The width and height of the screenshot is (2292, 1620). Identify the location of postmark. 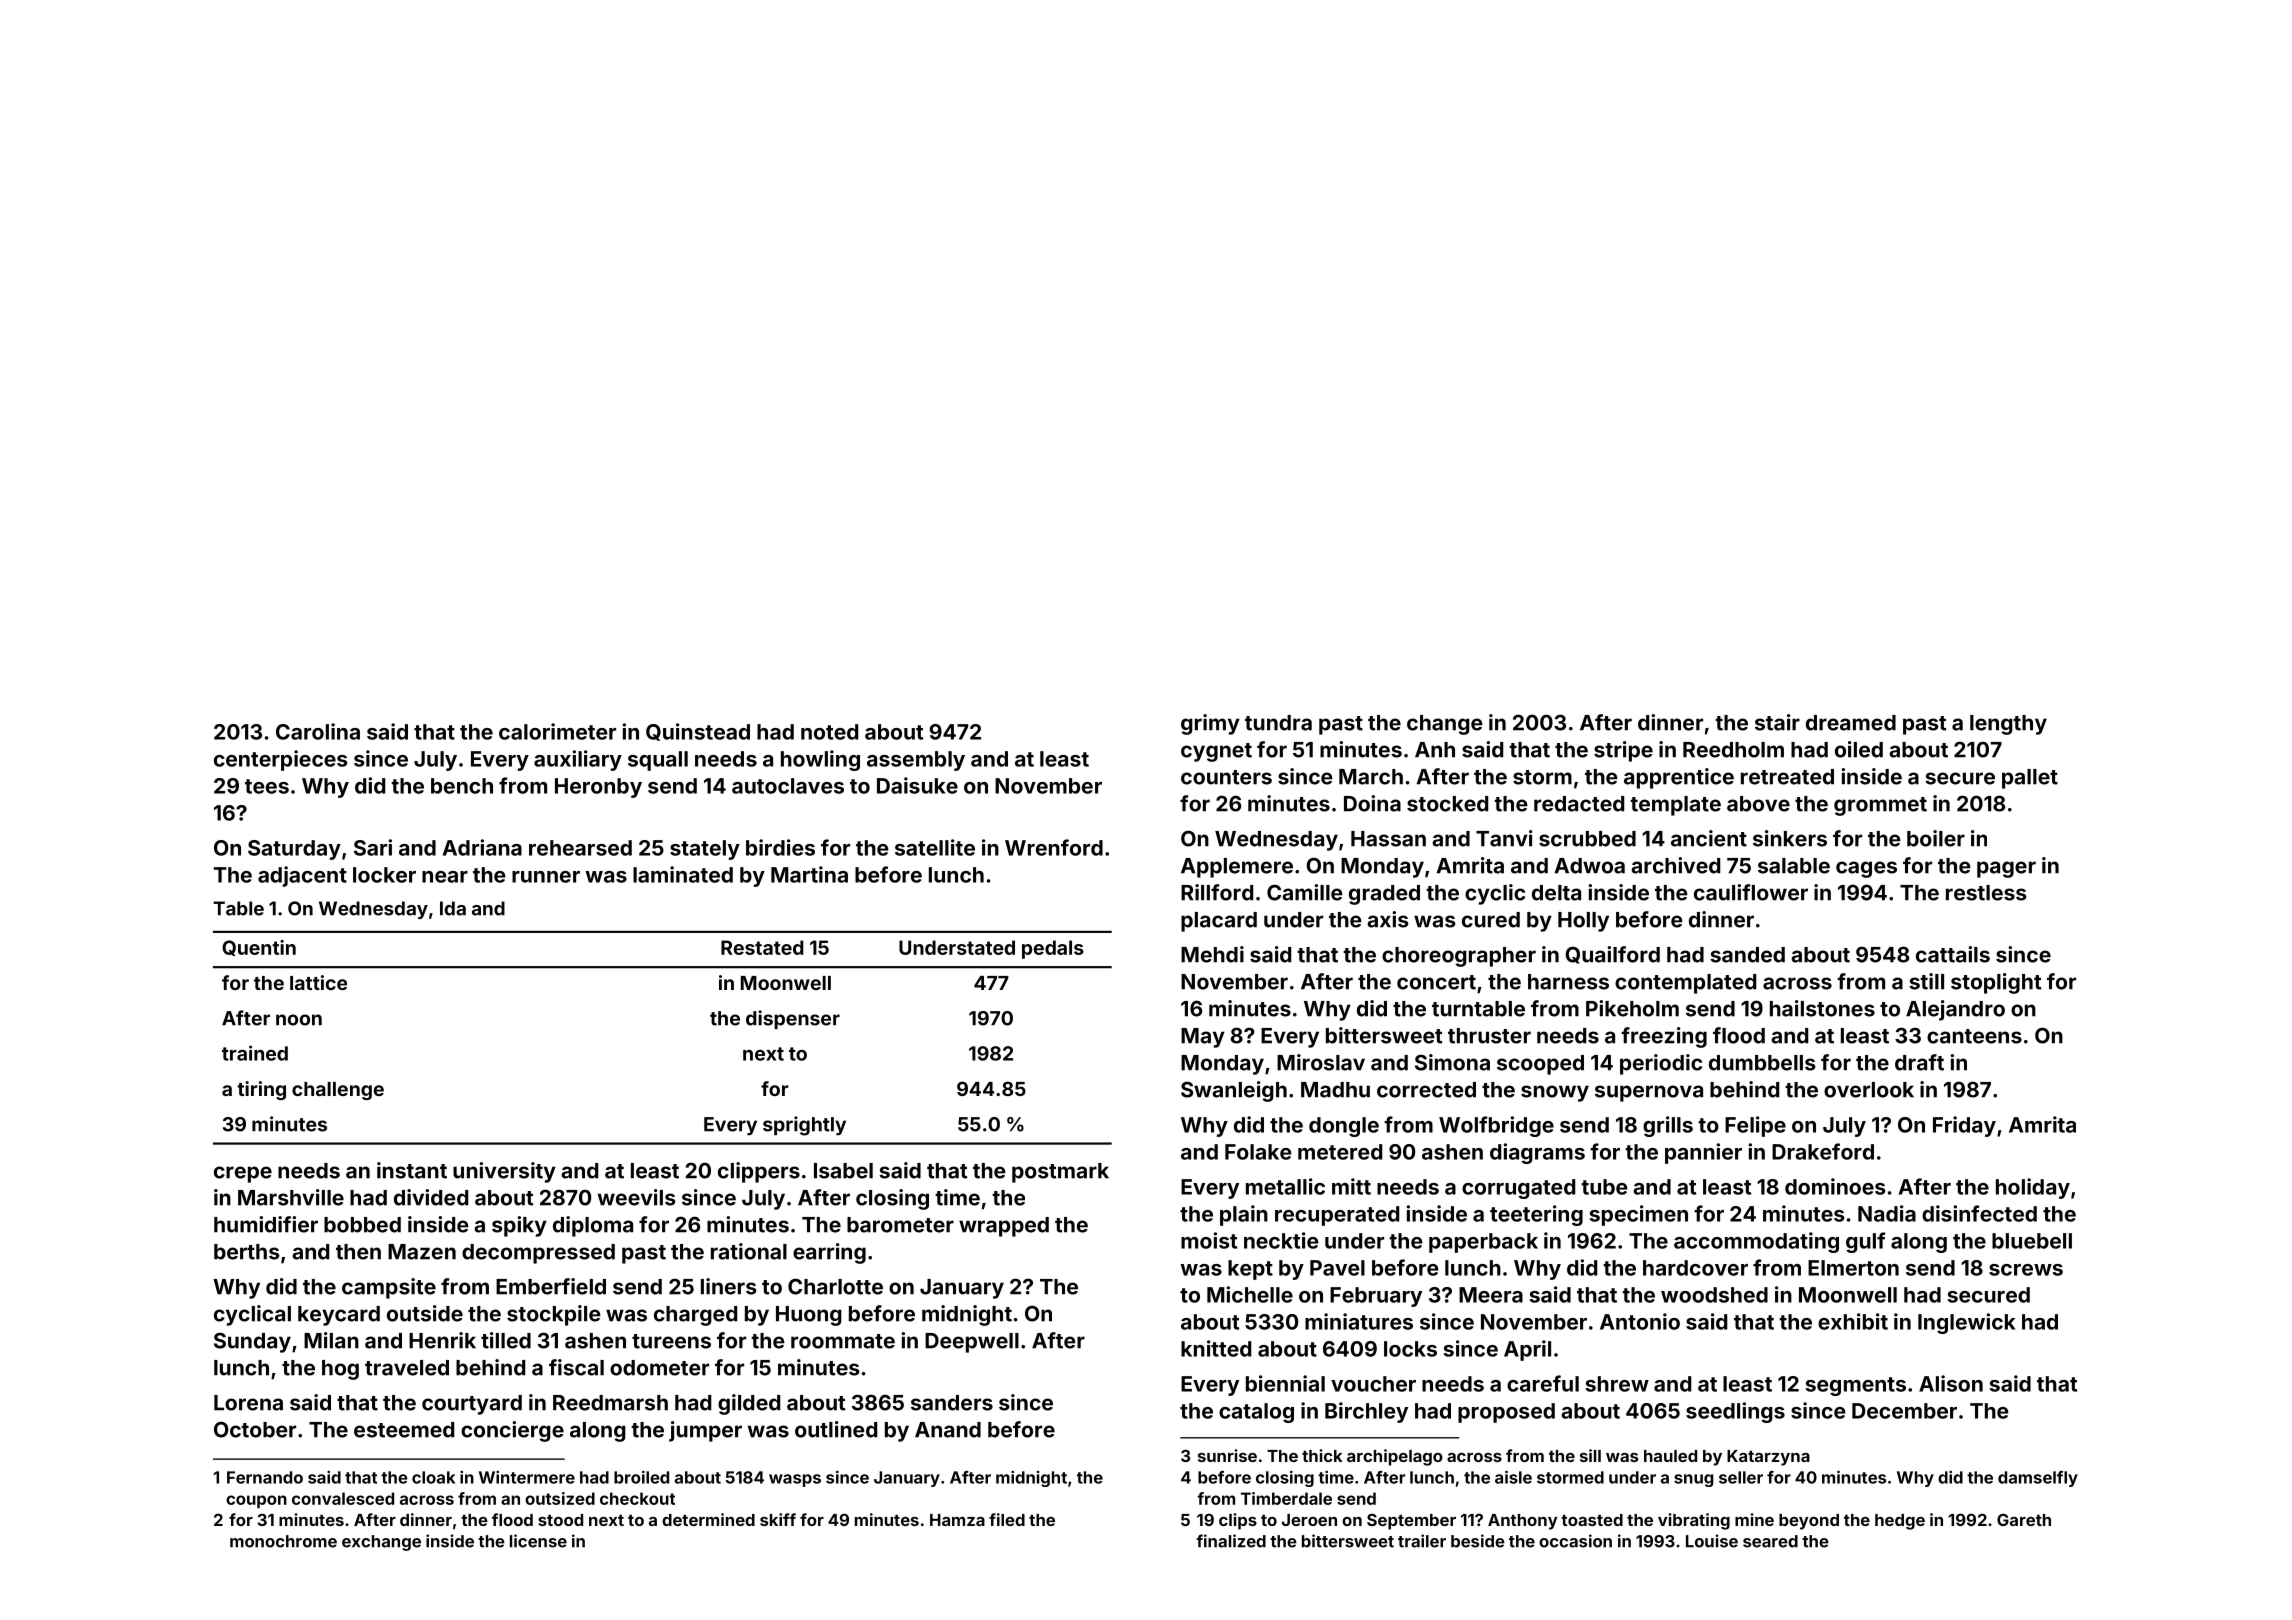
(1060, 1173).
